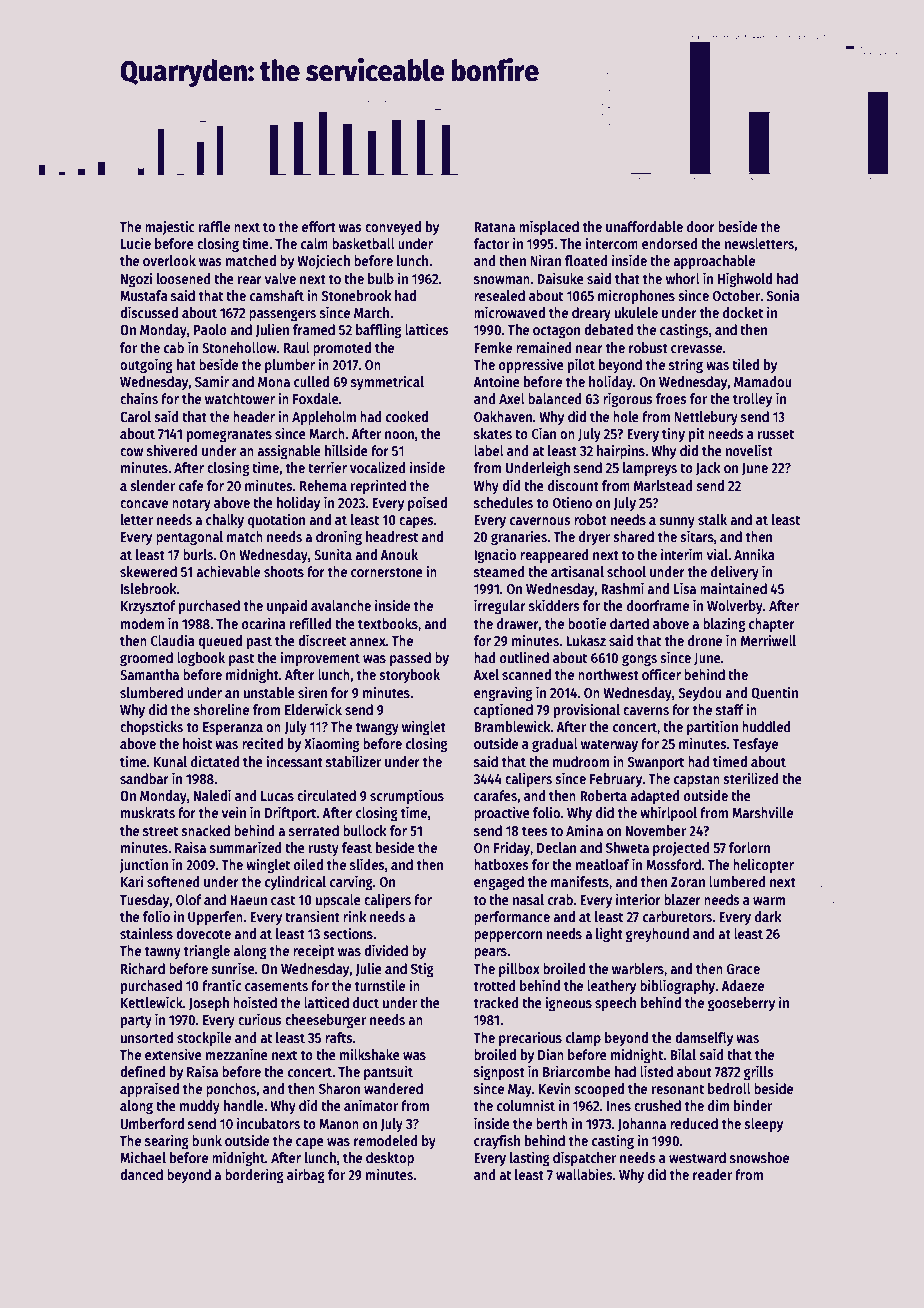 Image resolution: width=924 pixels, height=1308 pixels. What do you see at coordinates (212, 381) in the screenshot?
I see `Samir` at bounding box center [212, 381].
